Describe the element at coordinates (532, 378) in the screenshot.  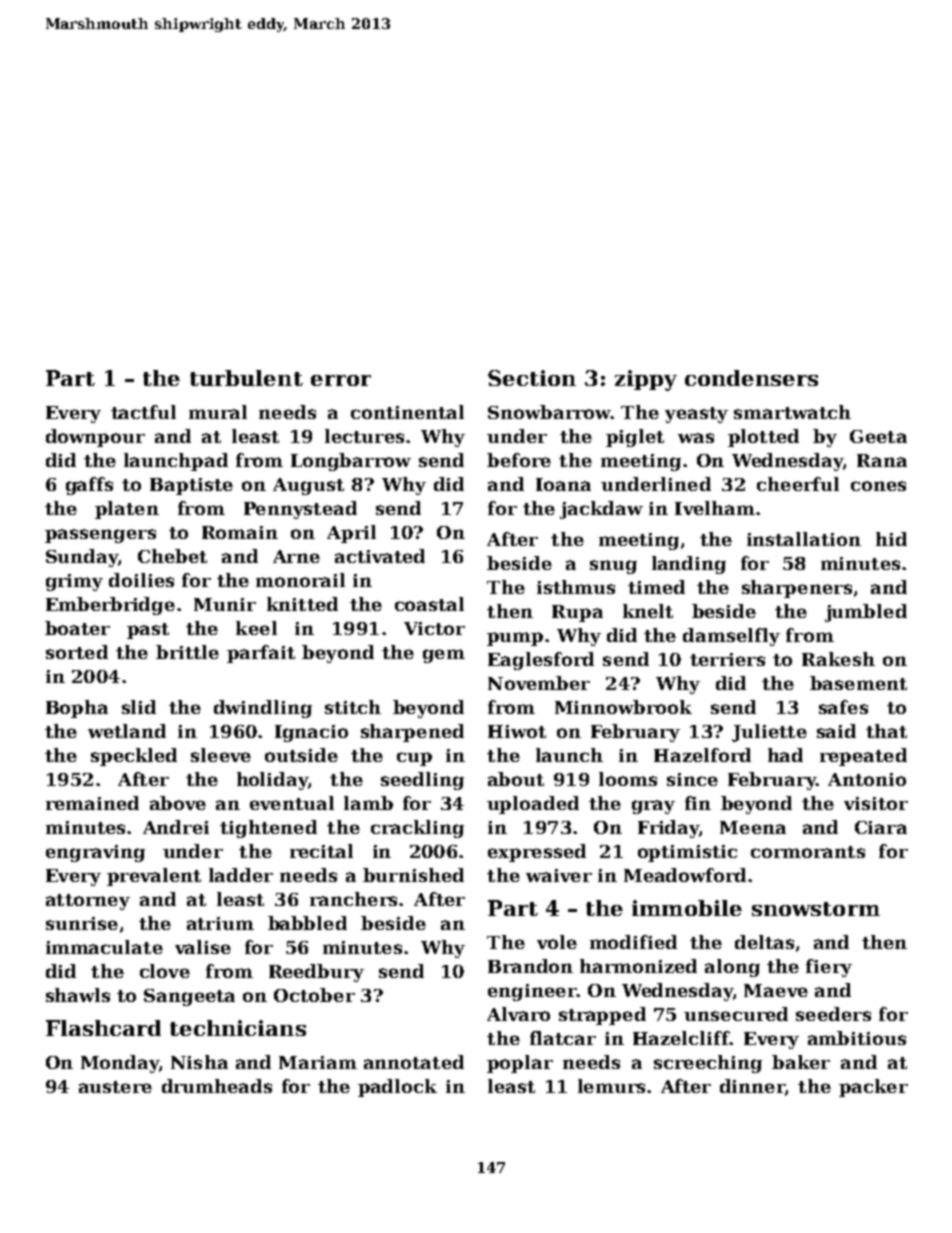
I see `Section` at that location.
